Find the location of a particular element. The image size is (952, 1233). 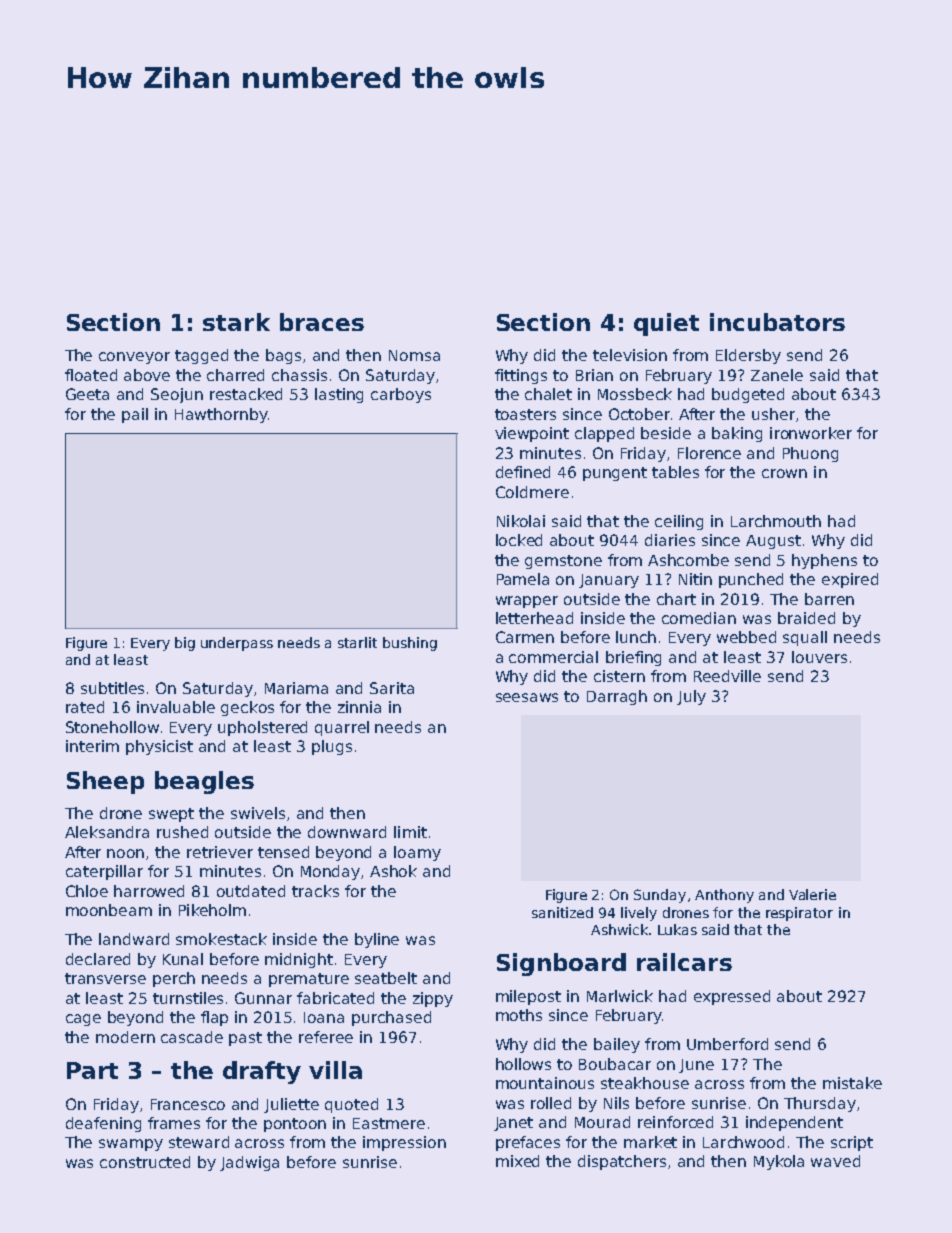

braces is located at coordinates (322, 322).
